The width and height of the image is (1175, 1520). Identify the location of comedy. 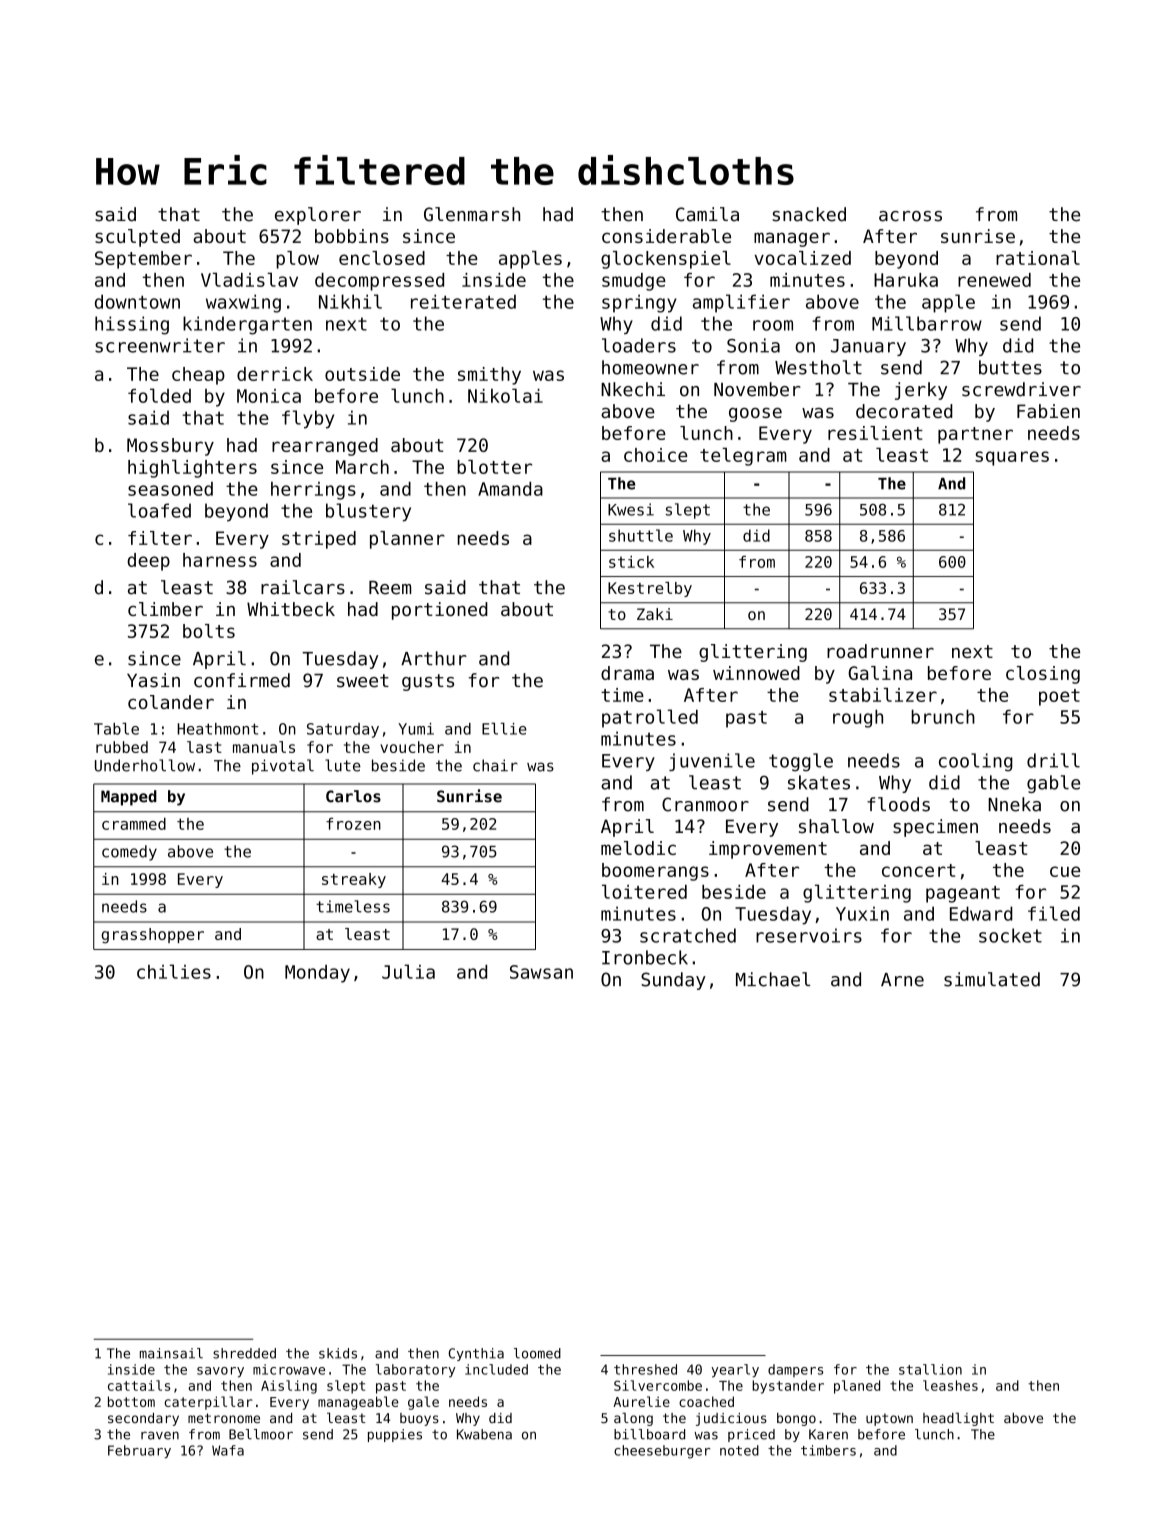
(129, 853).
